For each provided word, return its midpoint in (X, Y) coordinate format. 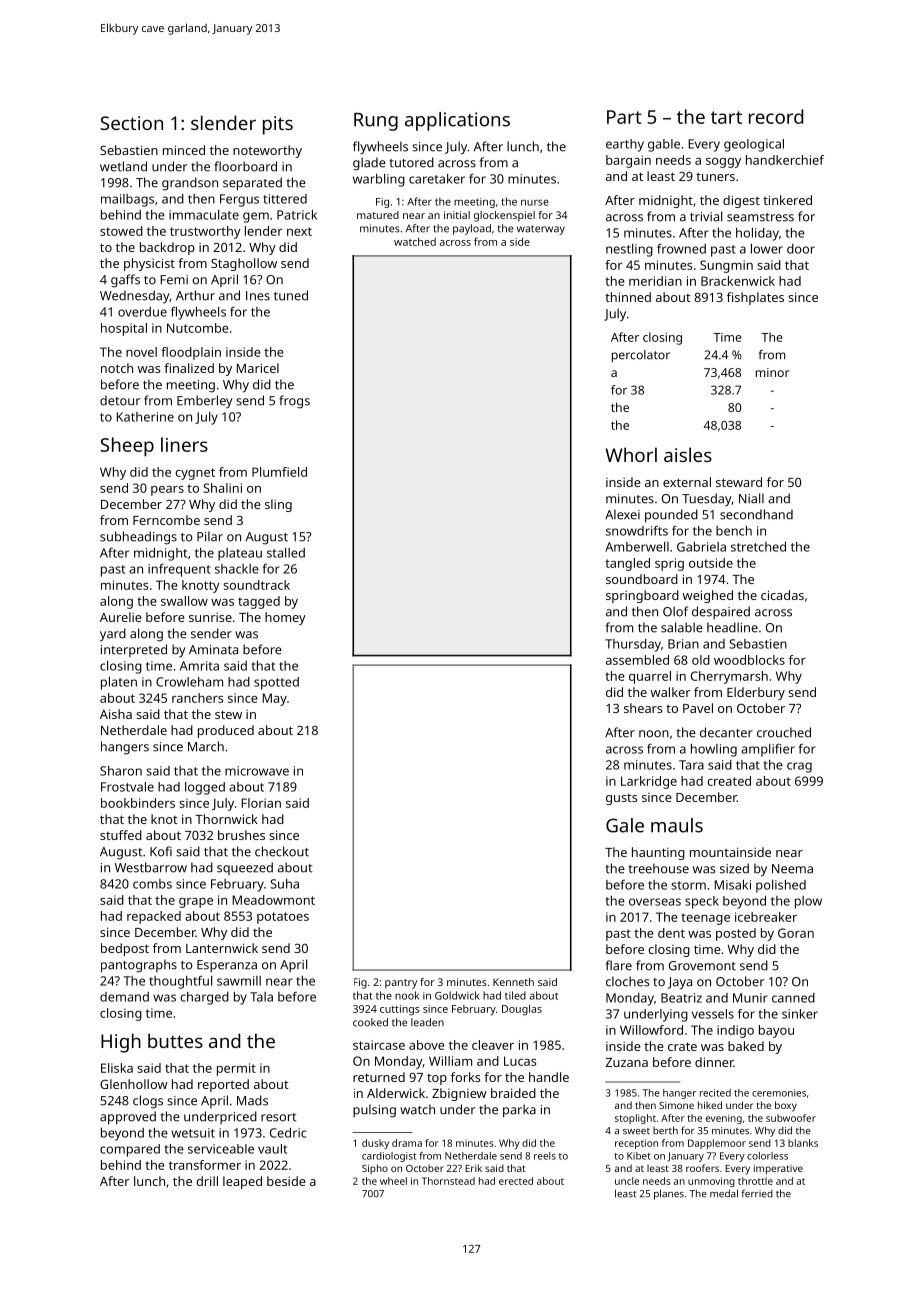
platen (119, 683)
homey (285, 618)
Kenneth (513, 982)
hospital (124, 329)
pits (278, 125)
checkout (282, 851)
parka (519, 1111)
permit (236, 1069)
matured (378, 215)
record (776, 116)
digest (741, 201)
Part (624, 117)
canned (793, 998)
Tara (691, 765)
